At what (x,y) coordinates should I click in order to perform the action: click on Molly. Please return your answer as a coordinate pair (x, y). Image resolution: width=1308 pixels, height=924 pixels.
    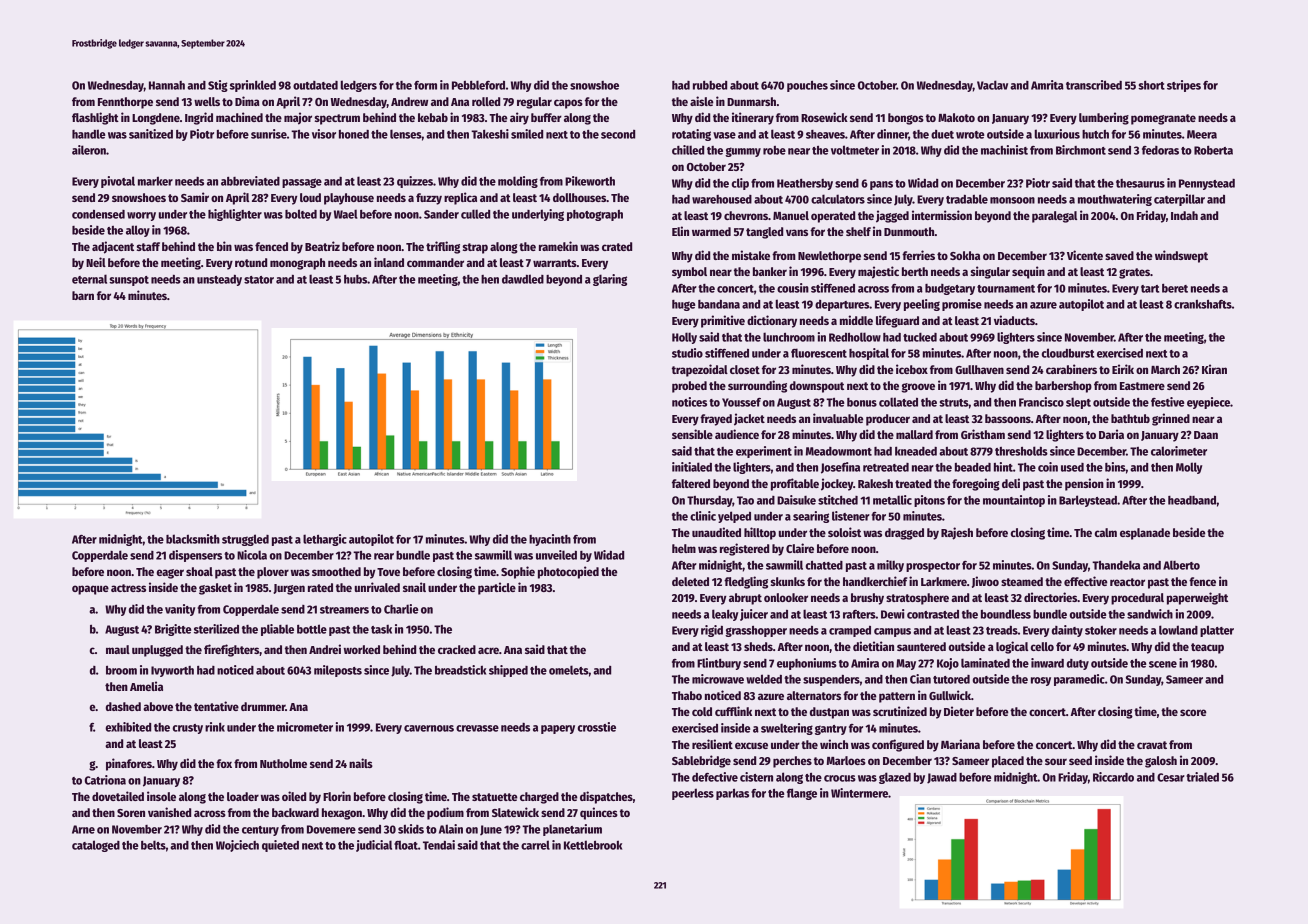
    Looking at the image, I should click on (1189, 468).
